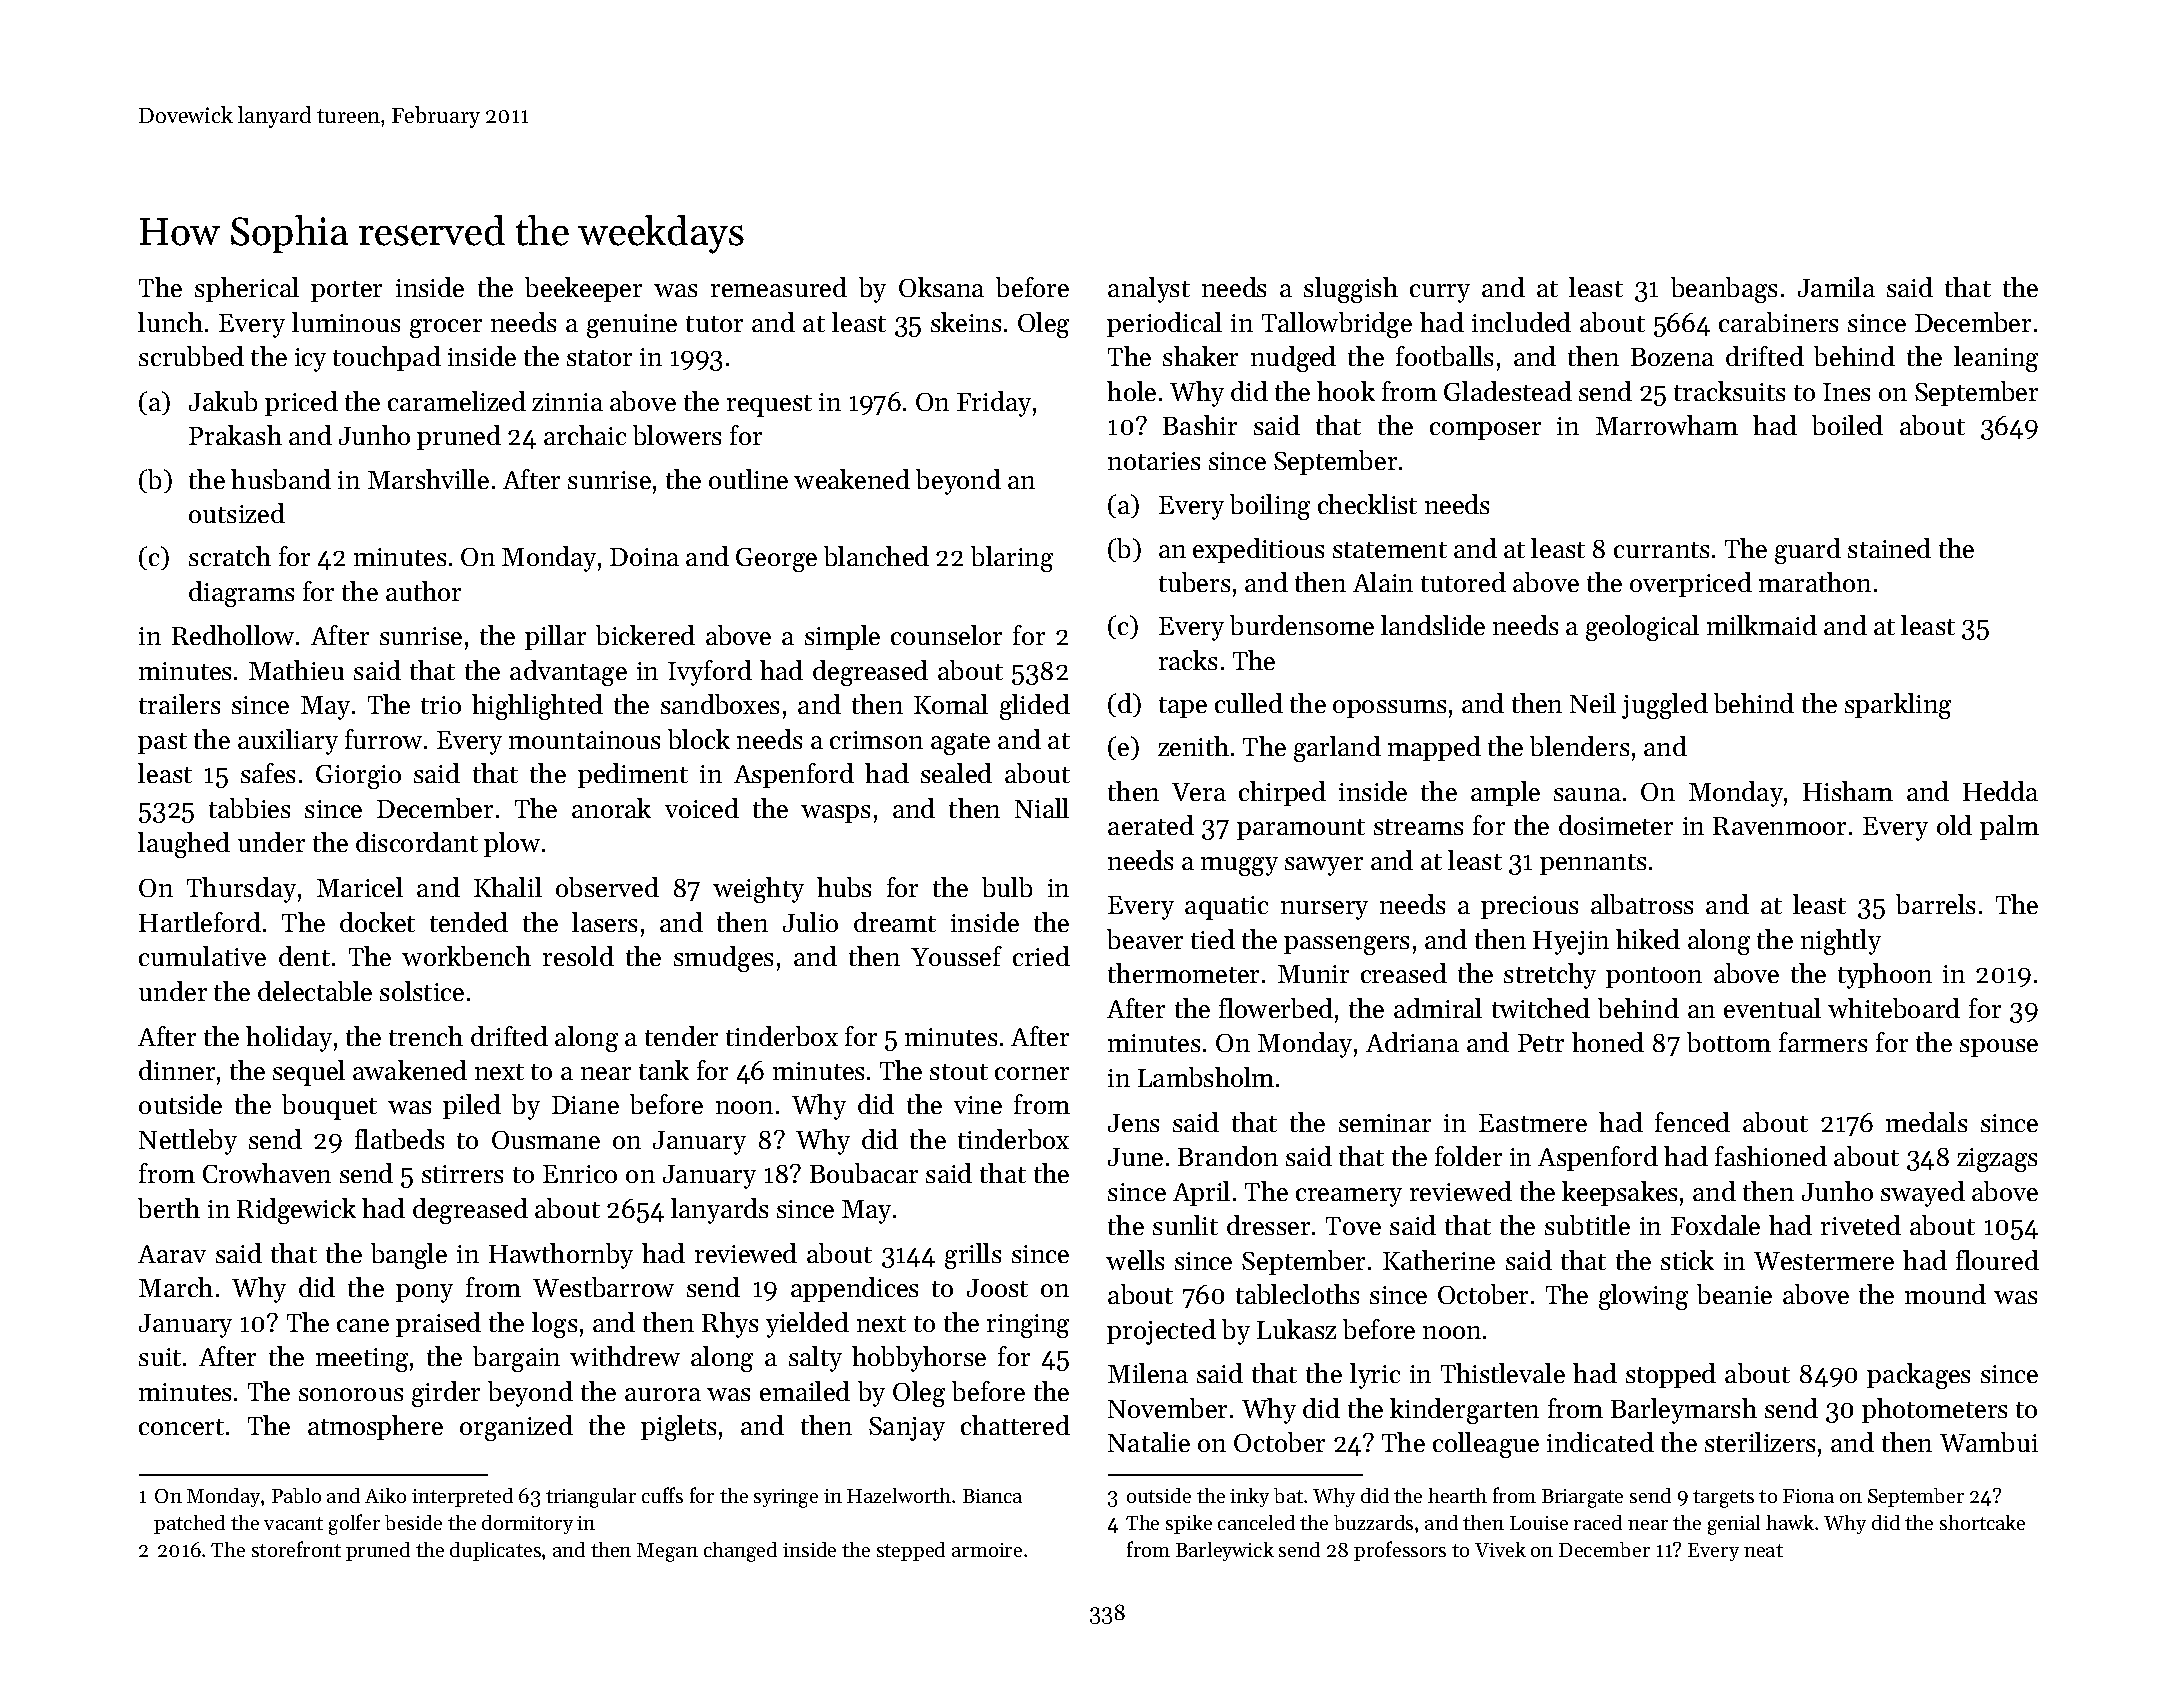 This screenshot has width=2178, height=1683. Describe the element at coordinates (852, 479) in the screenshot. I see `weakened` at that location.
